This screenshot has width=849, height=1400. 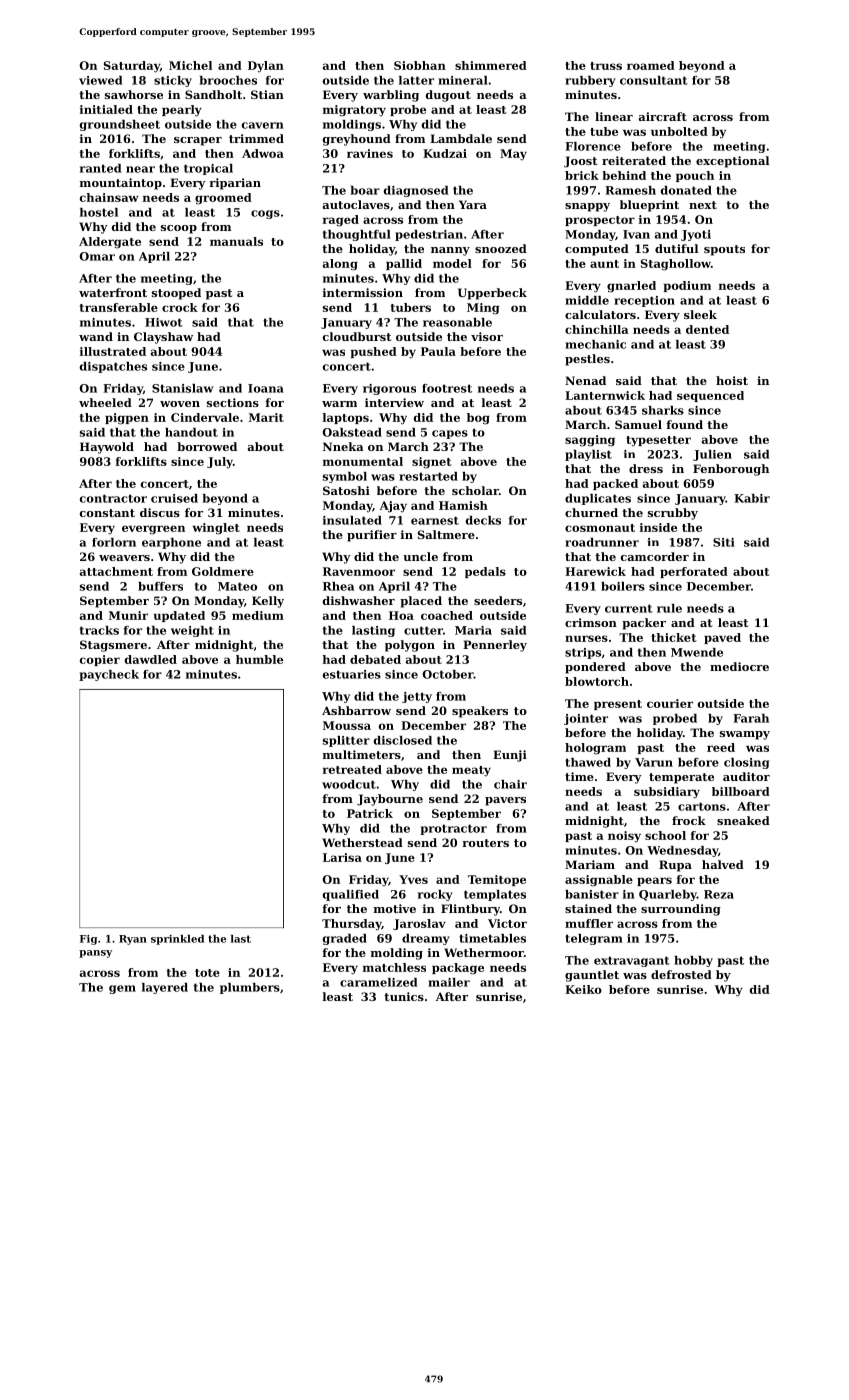 I want to click on nanny, so click(x=450, y=251).
